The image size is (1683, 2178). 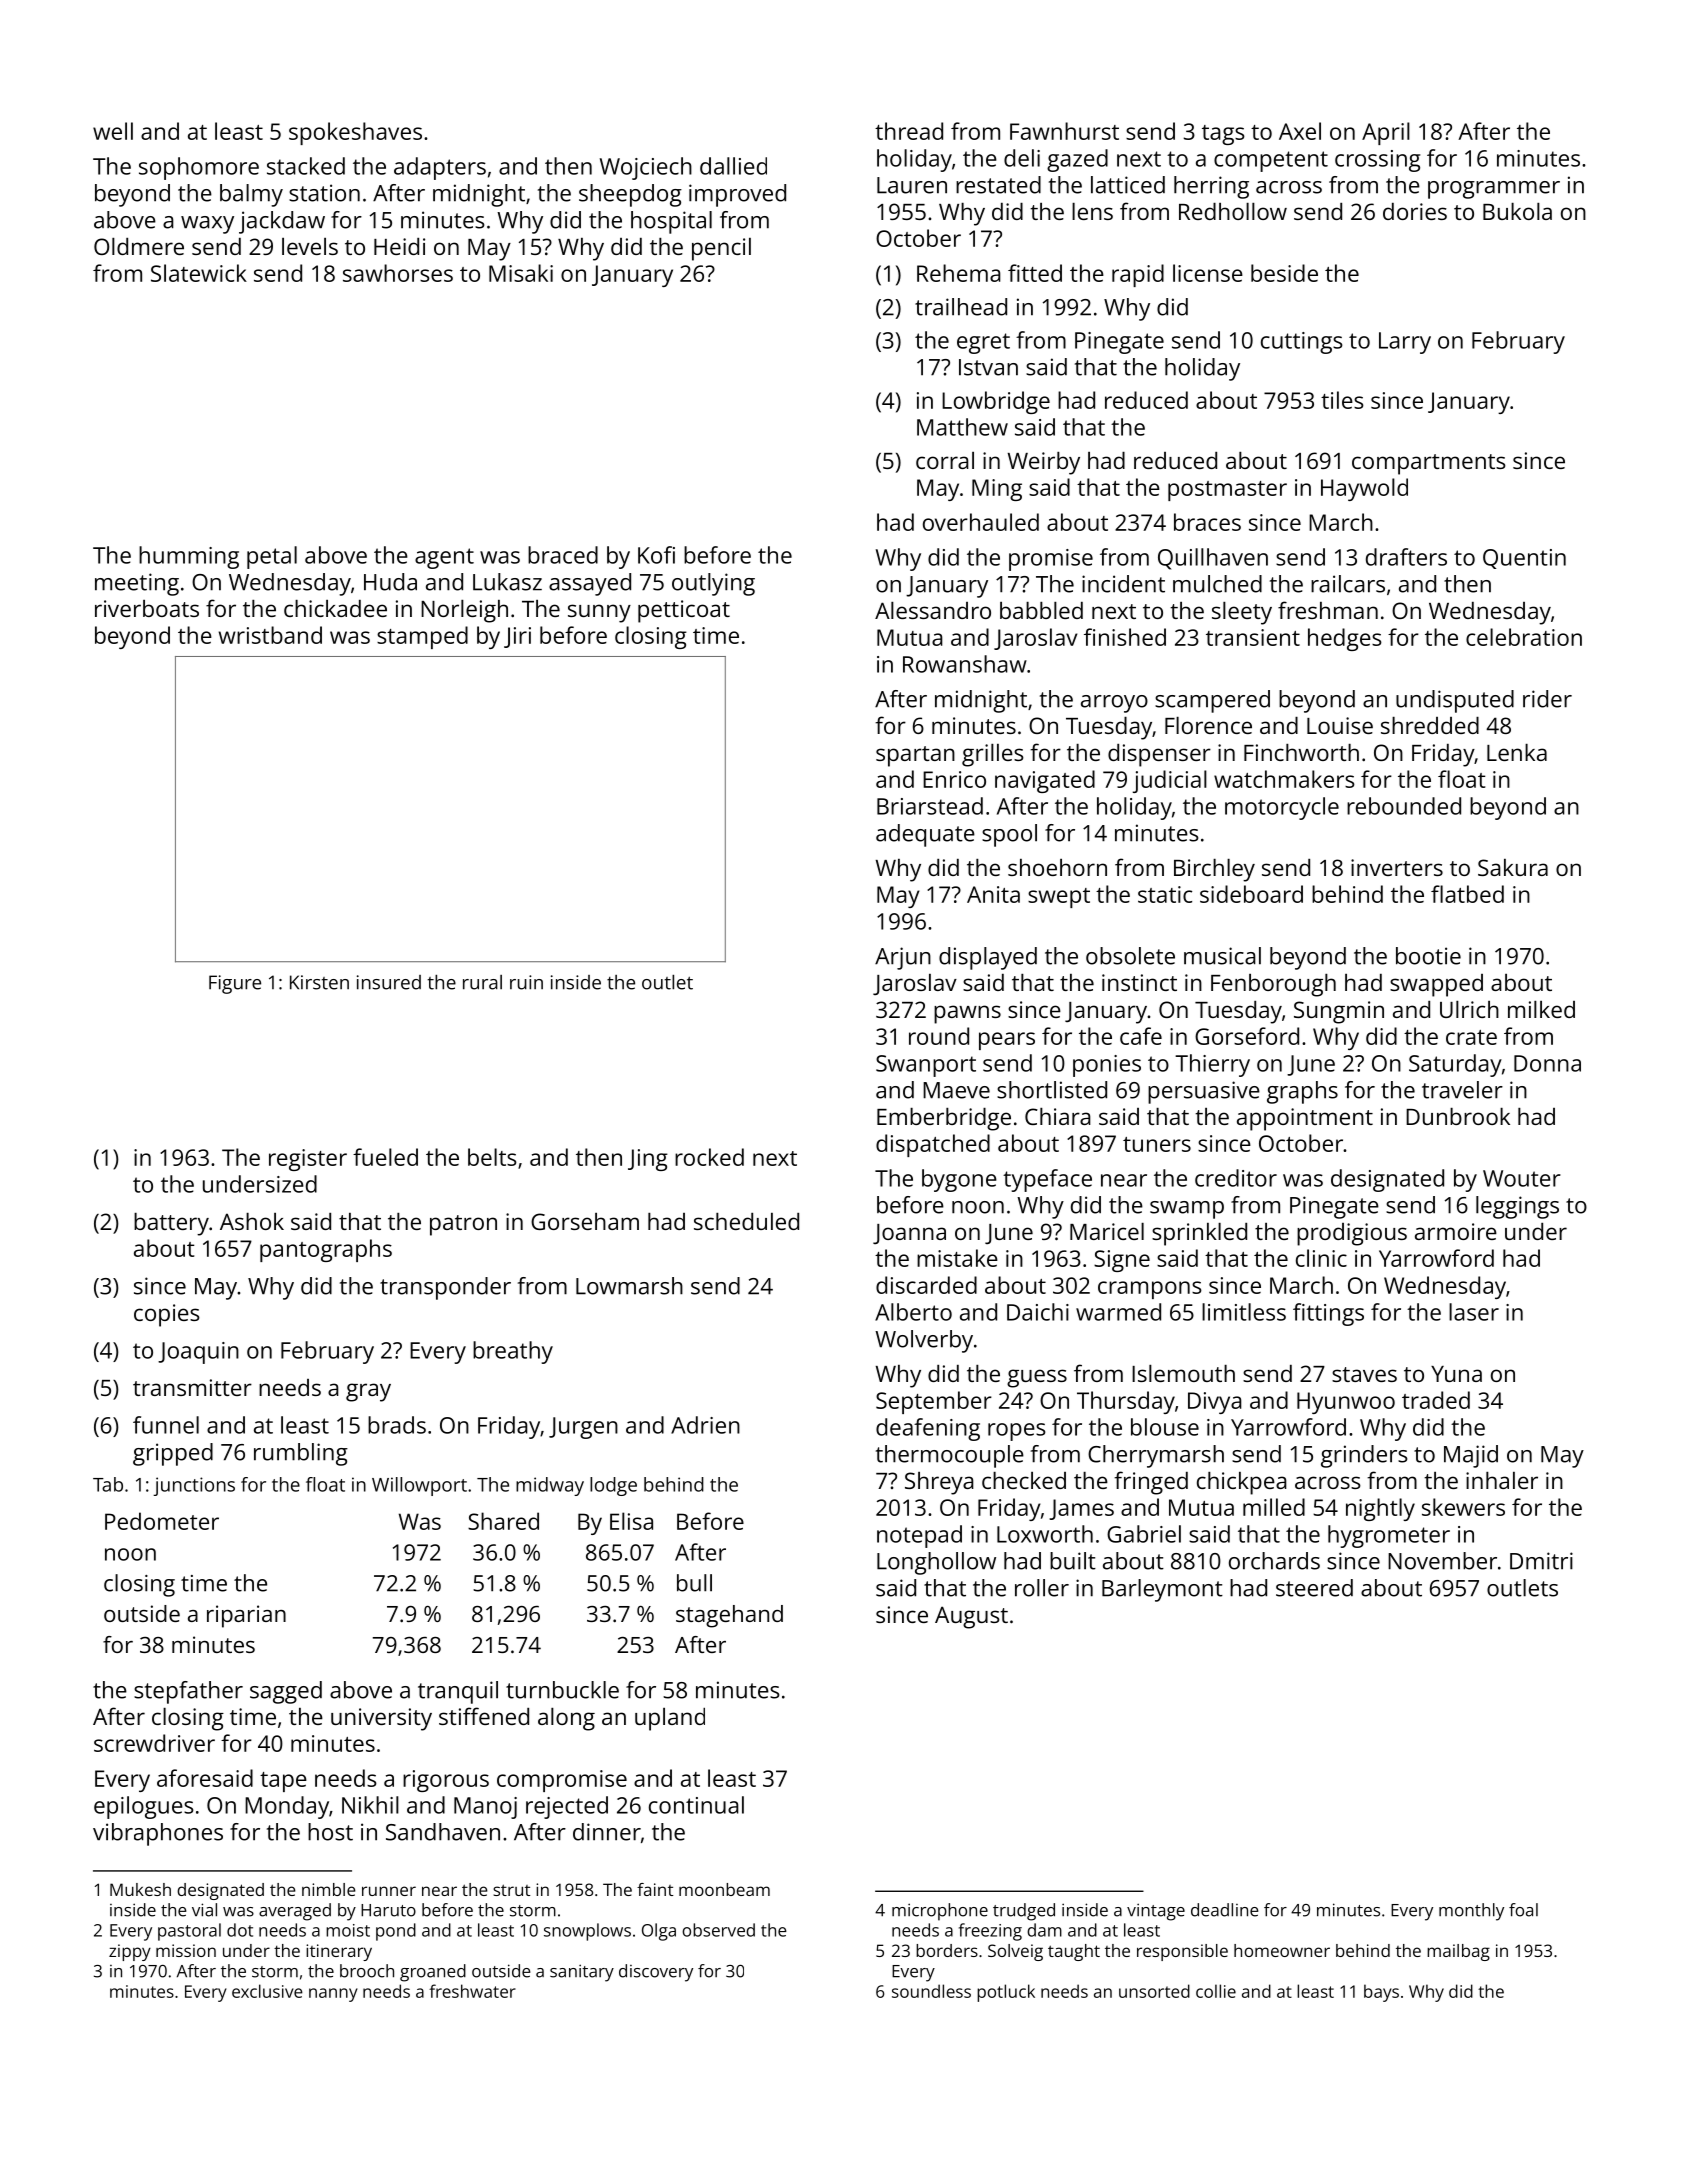 I want to click on braces, so click(x=1207, y=522).
